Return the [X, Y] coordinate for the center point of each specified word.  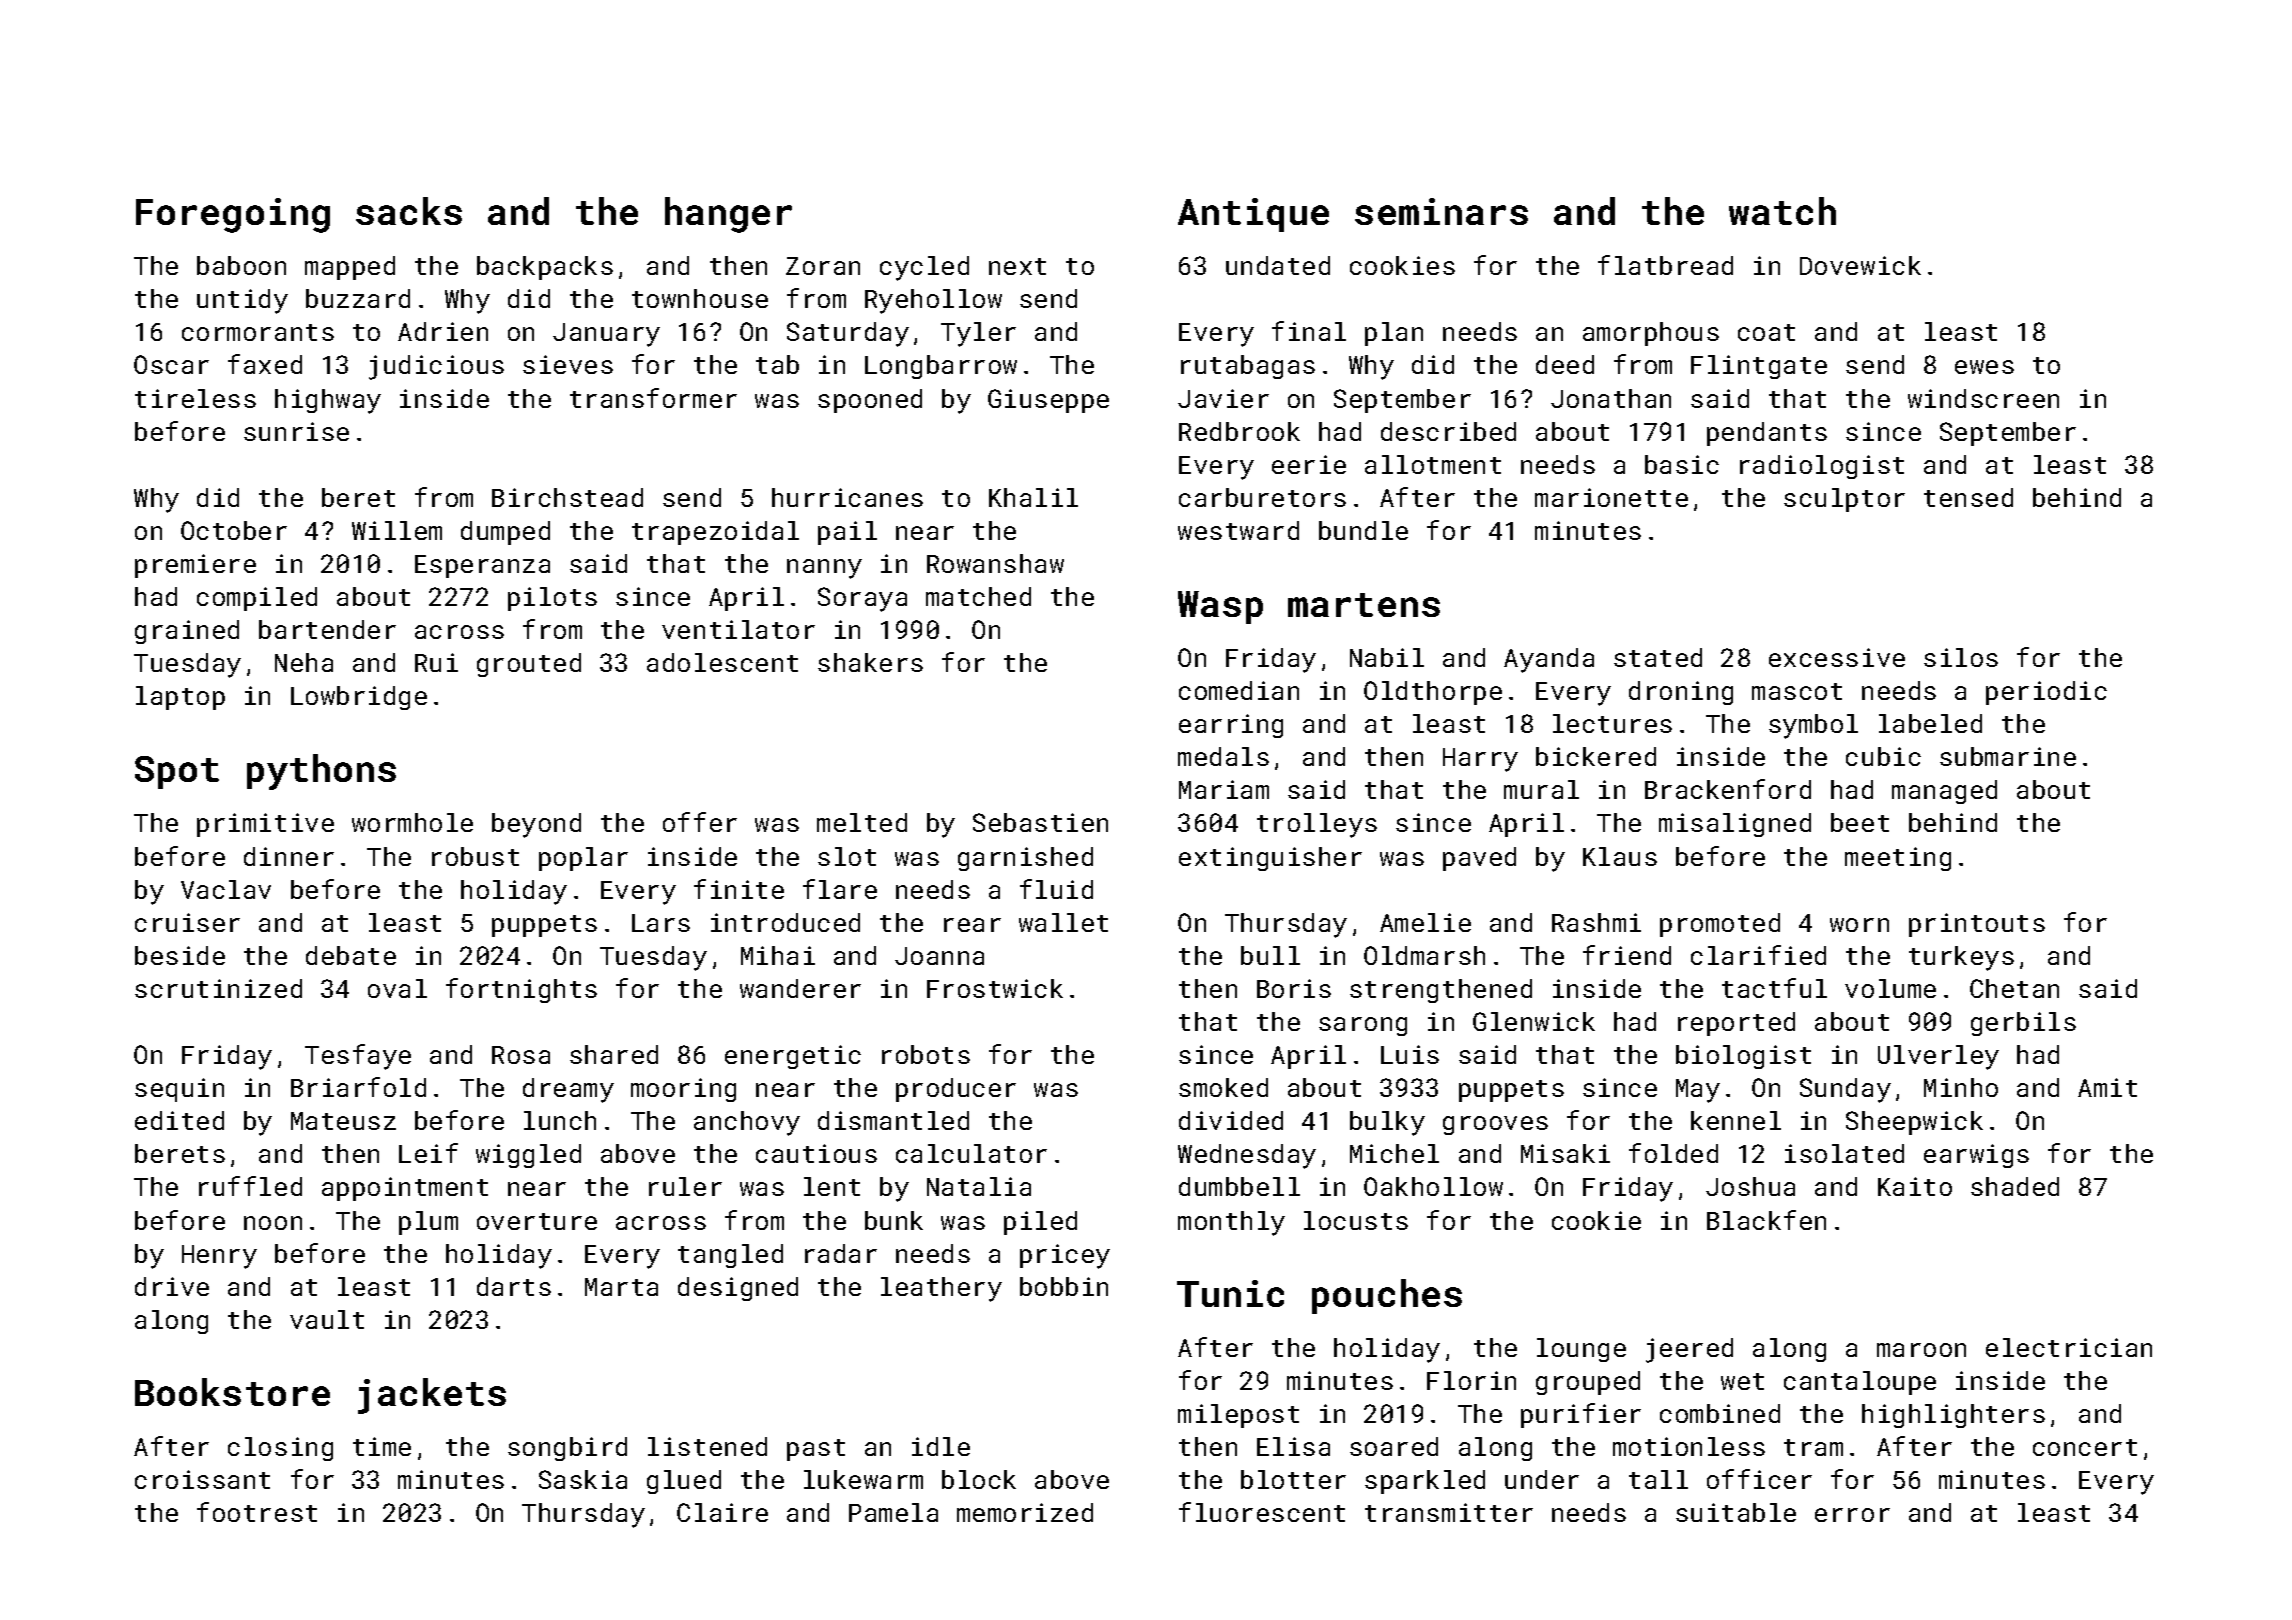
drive [172, 1286]
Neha [304, 662]
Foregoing [233, 215]
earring [1231, 726]
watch [1782, 211]
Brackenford [1728, 789]
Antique [1253, 215]
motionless [1689, 1446]
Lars [661, 923]
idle [941, 1446]
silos [1961, 657]
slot [847, 856]
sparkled [1425, 1482]
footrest [257, 1512]
